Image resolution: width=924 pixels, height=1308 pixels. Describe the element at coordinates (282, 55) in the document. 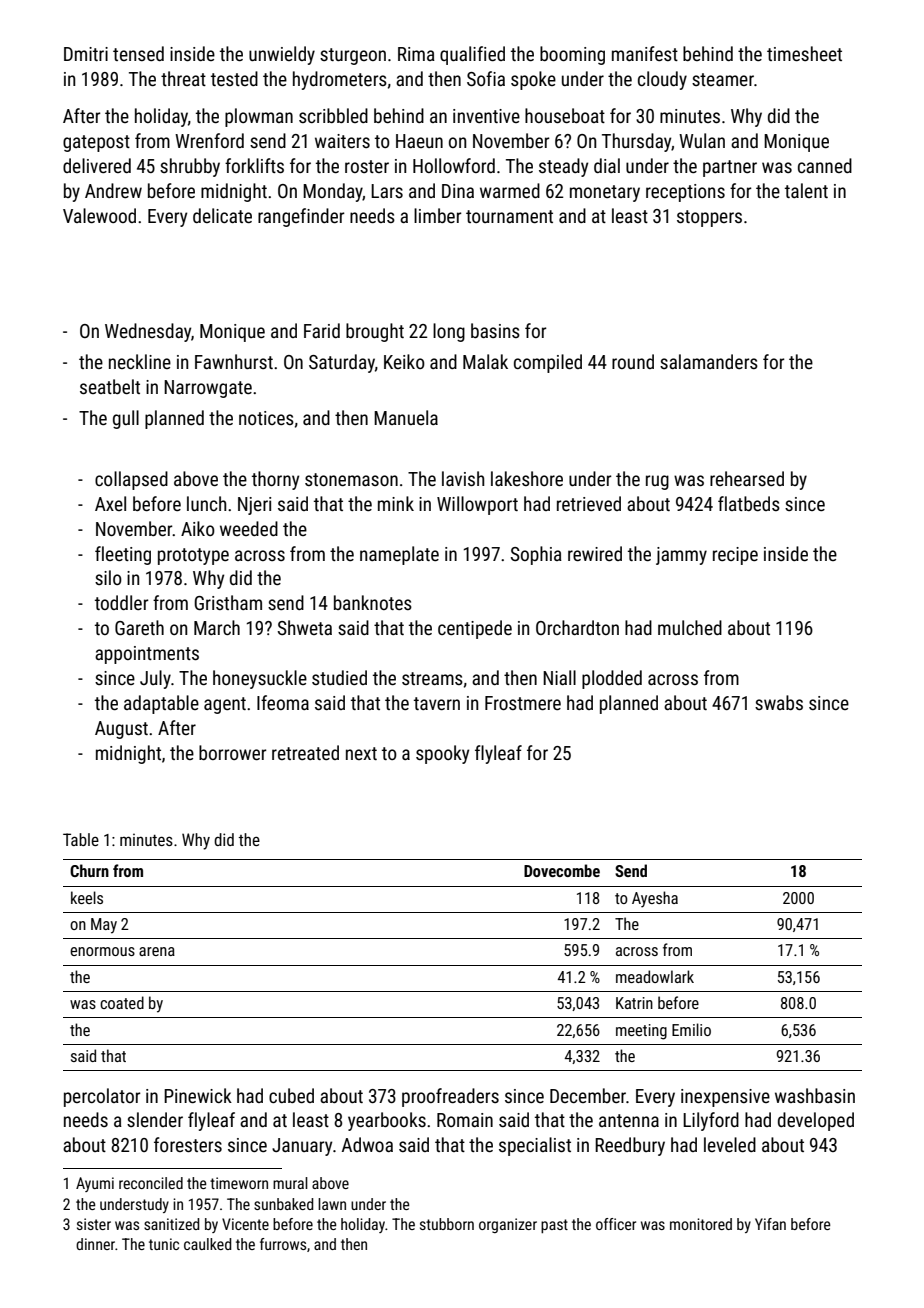

I see `unwieldy` at that location.
